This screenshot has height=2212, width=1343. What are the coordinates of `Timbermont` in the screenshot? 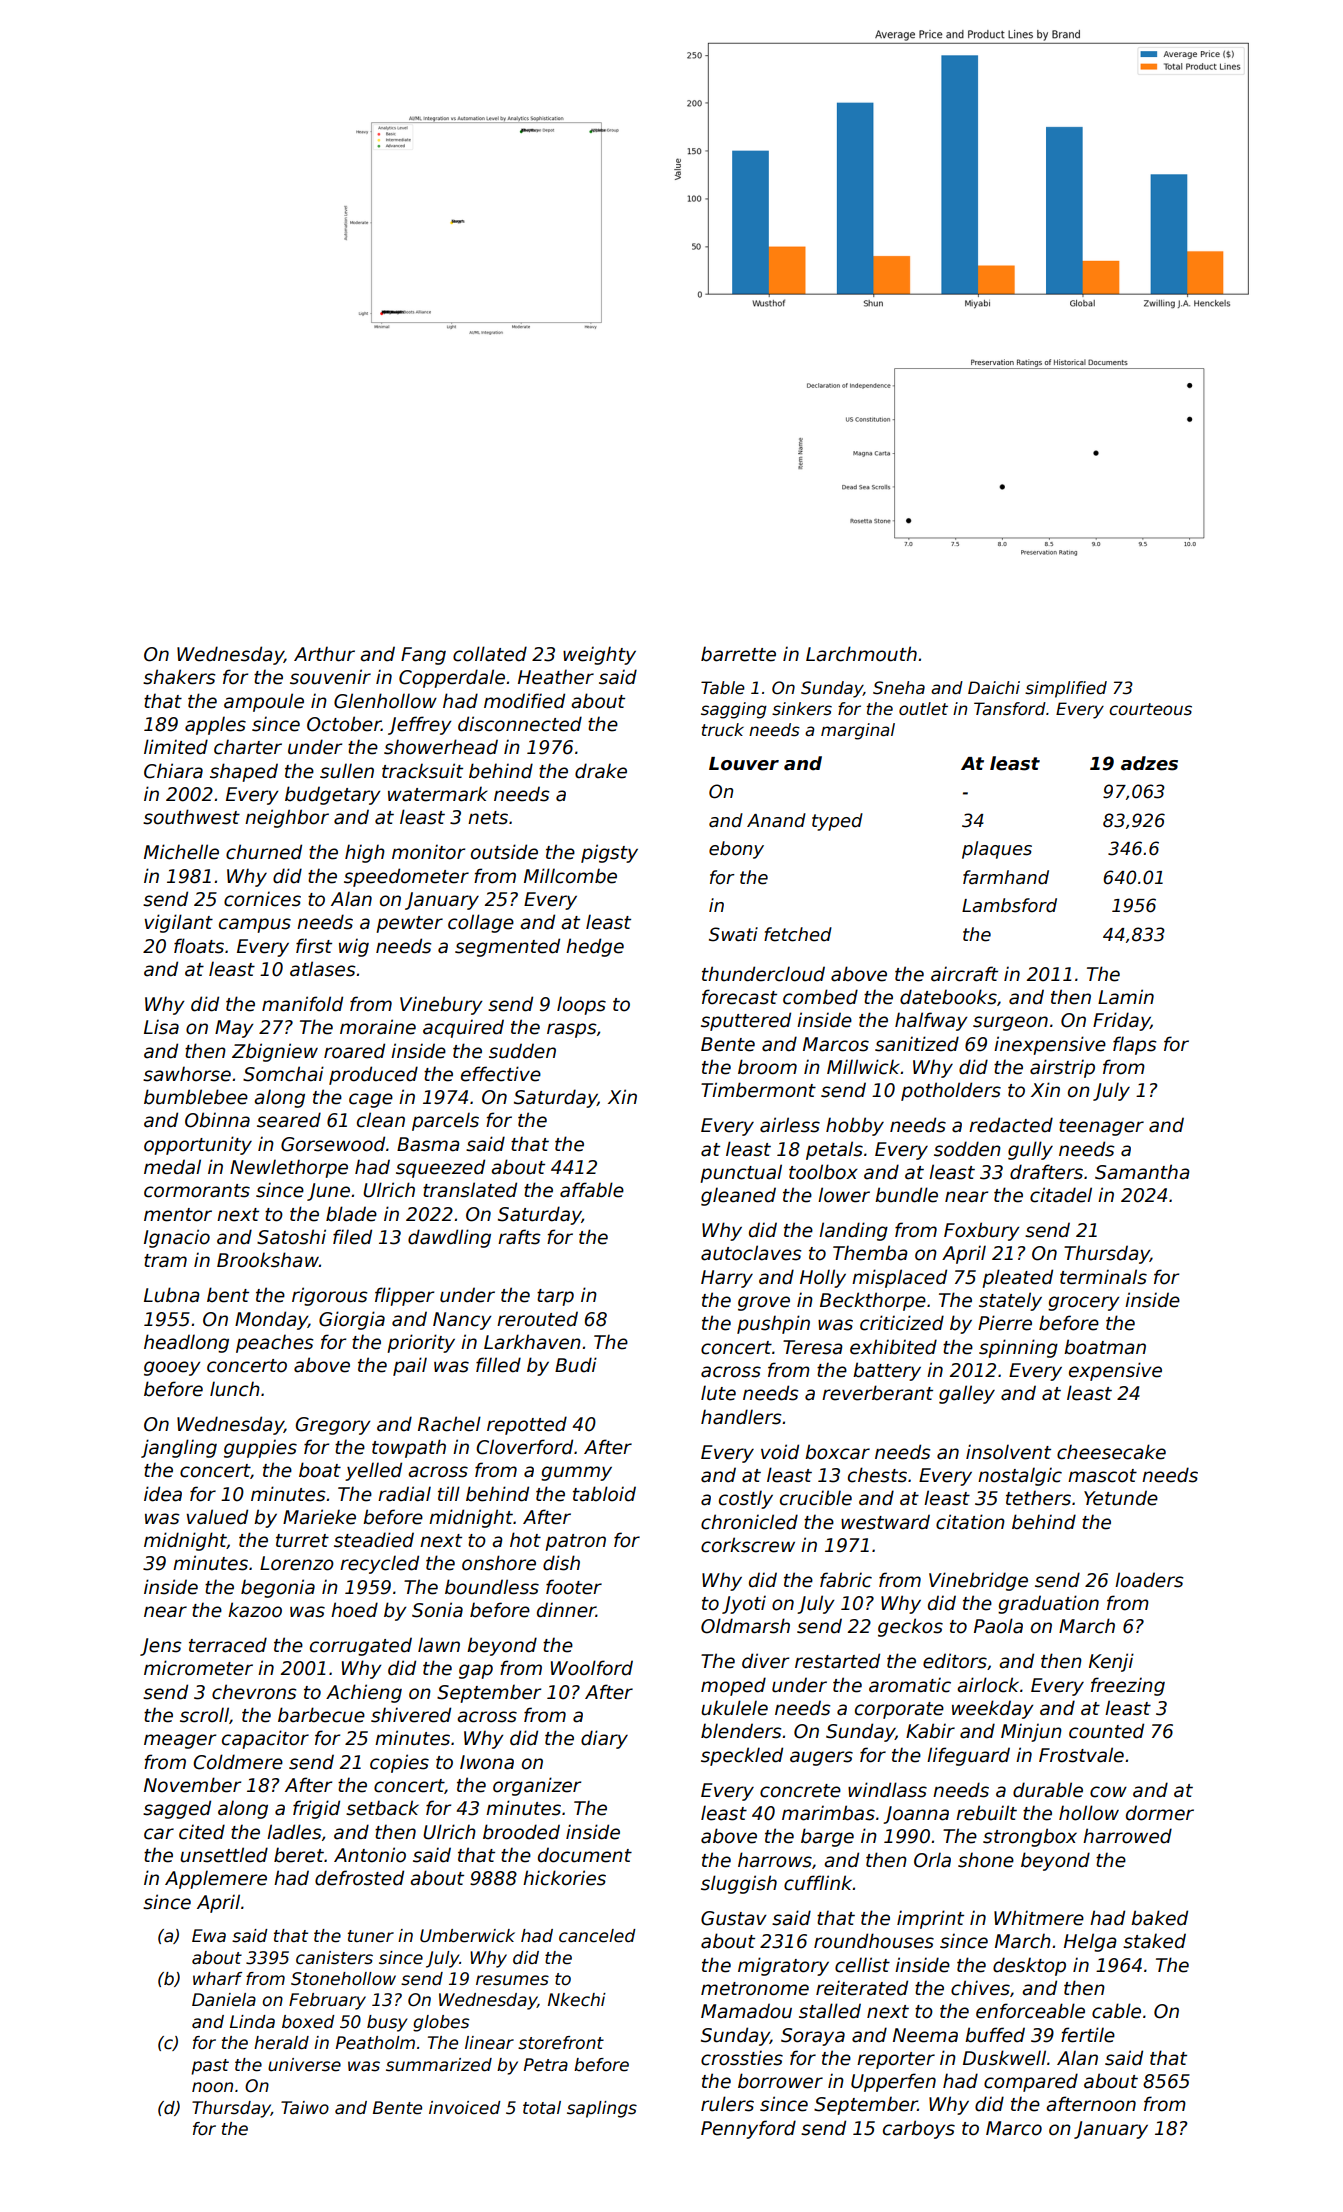 It's located at (758, 1090).
